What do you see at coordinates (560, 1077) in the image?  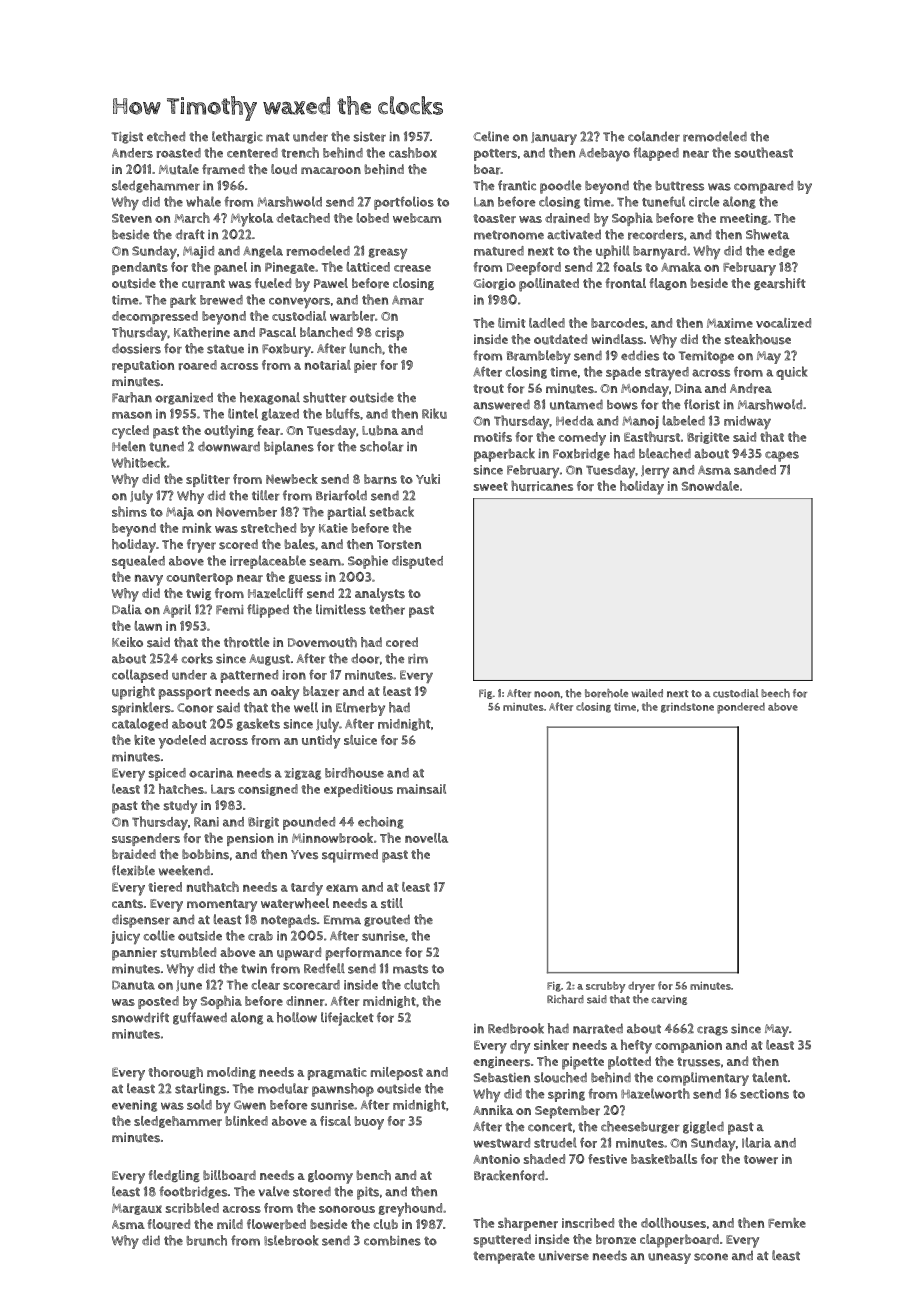 I see `slouched` at bounding box center [560, 1077].
